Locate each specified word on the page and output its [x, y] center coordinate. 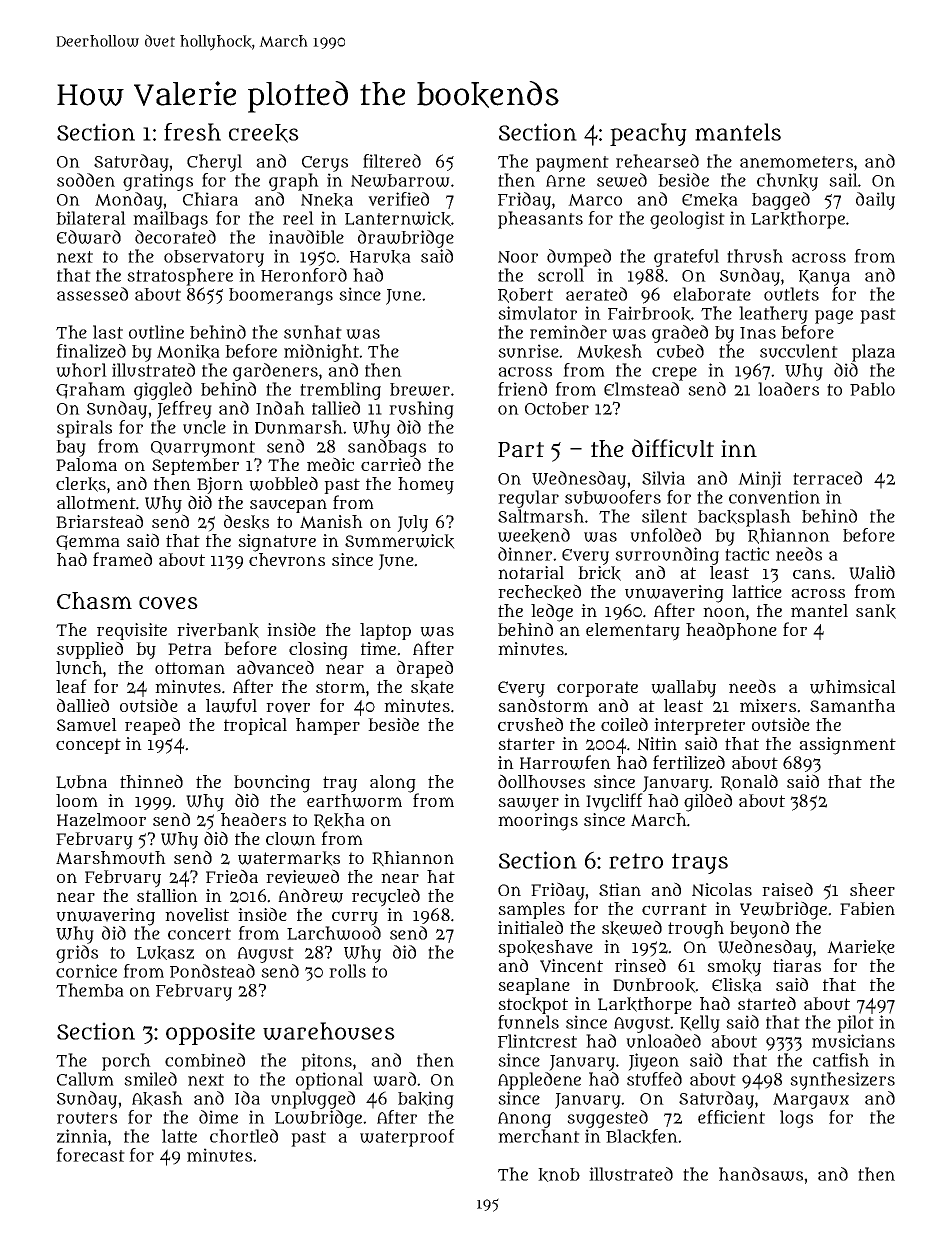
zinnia [82, 1136]
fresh [192, 132]
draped [425, 669]
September [195, 466]
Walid [872, 572]
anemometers [796, 162]
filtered [392, 161]
